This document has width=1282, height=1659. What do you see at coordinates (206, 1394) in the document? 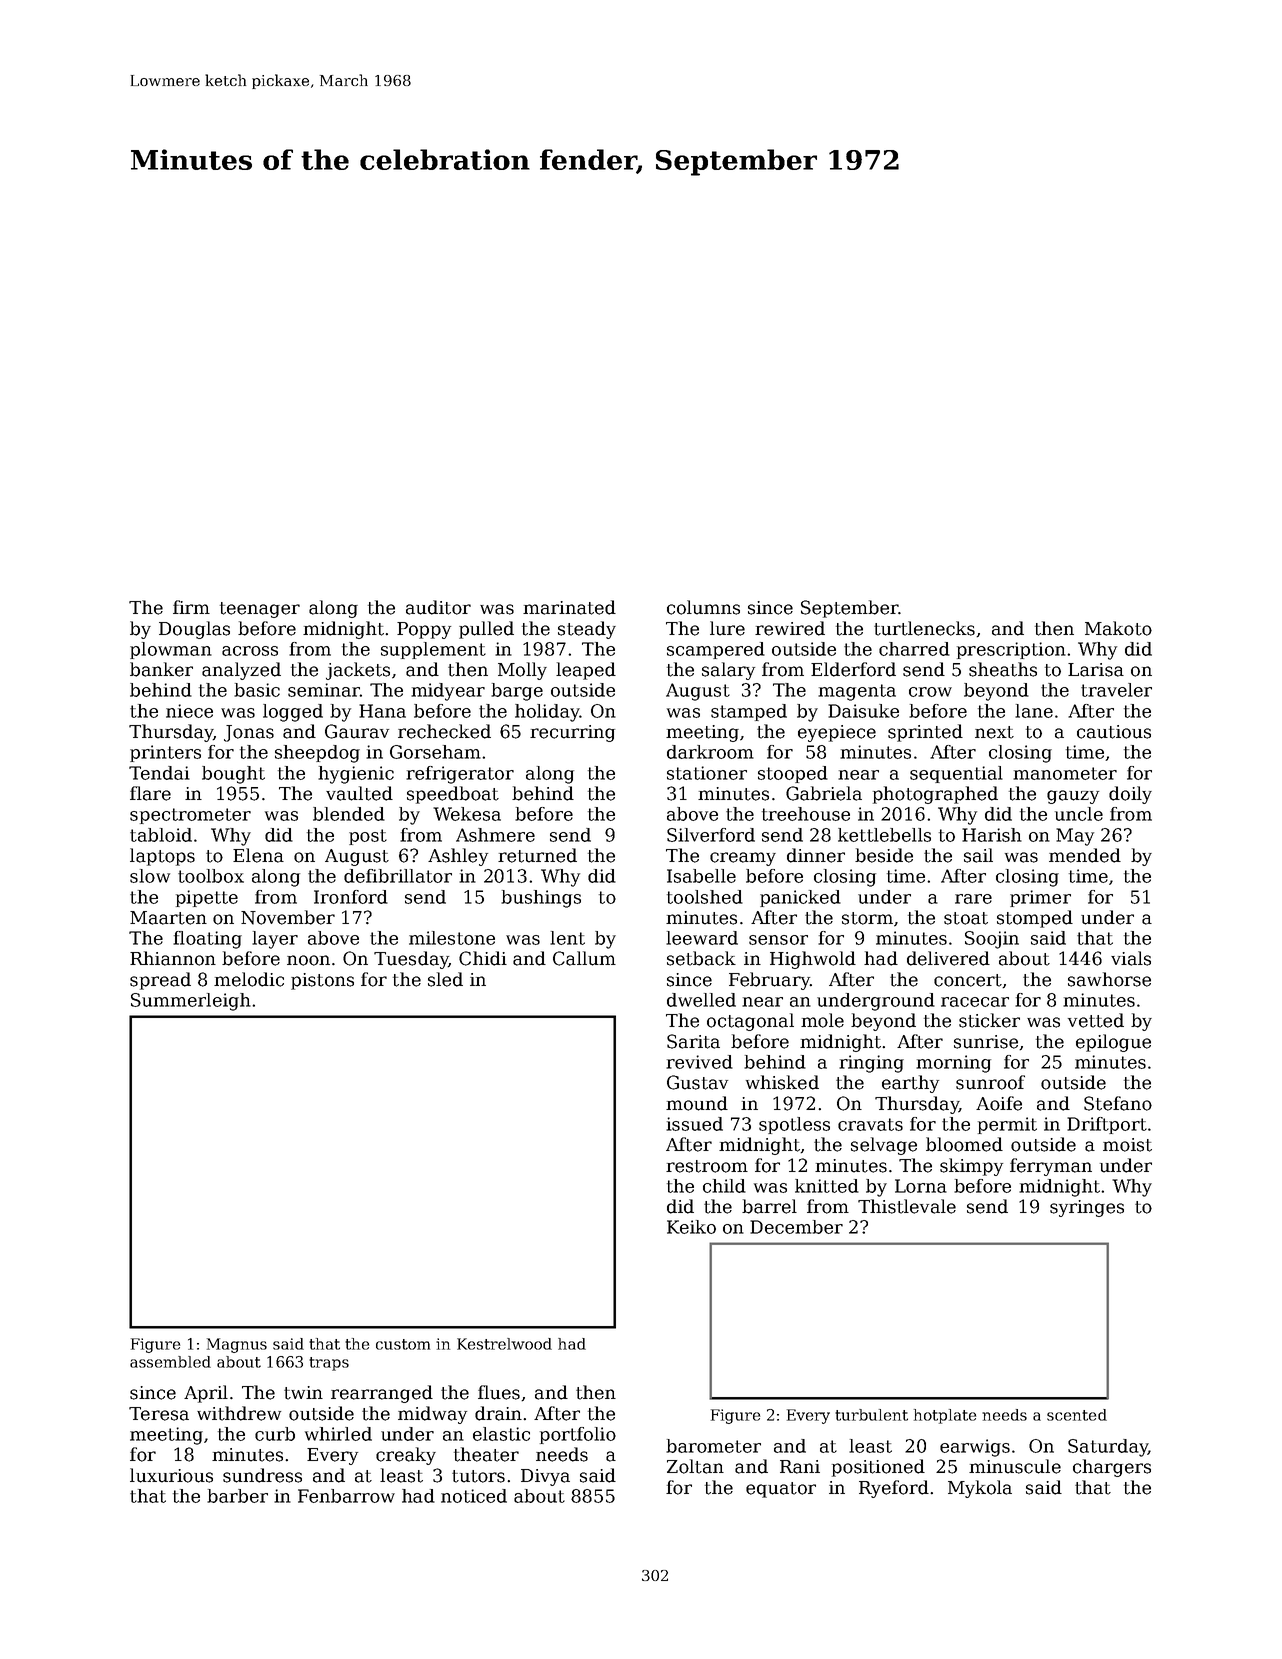
I see `April` at bounding box center [206, 1394].
